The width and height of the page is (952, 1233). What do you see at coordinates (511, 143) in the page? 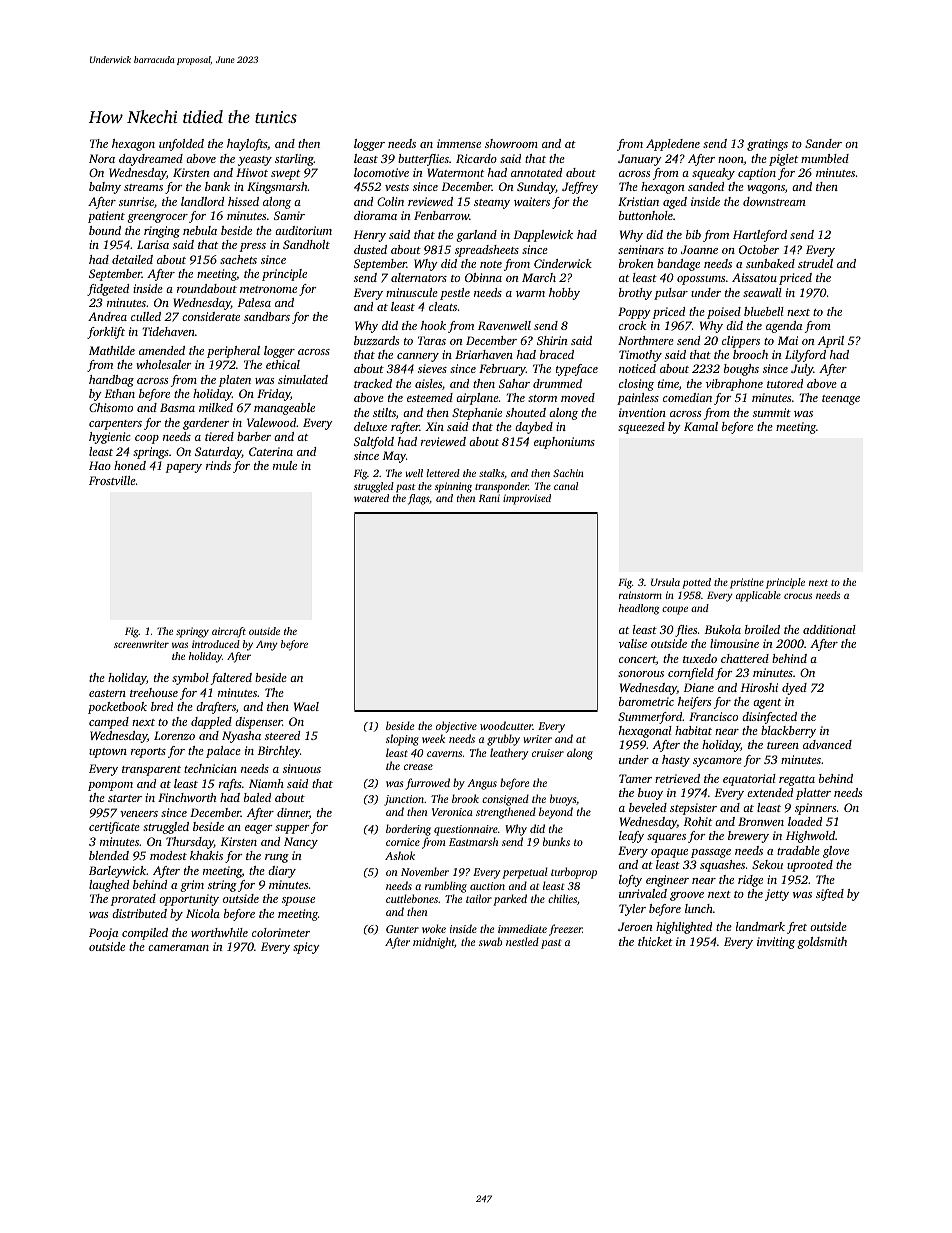
I see `showroom` at bounding box center [511, 143].
